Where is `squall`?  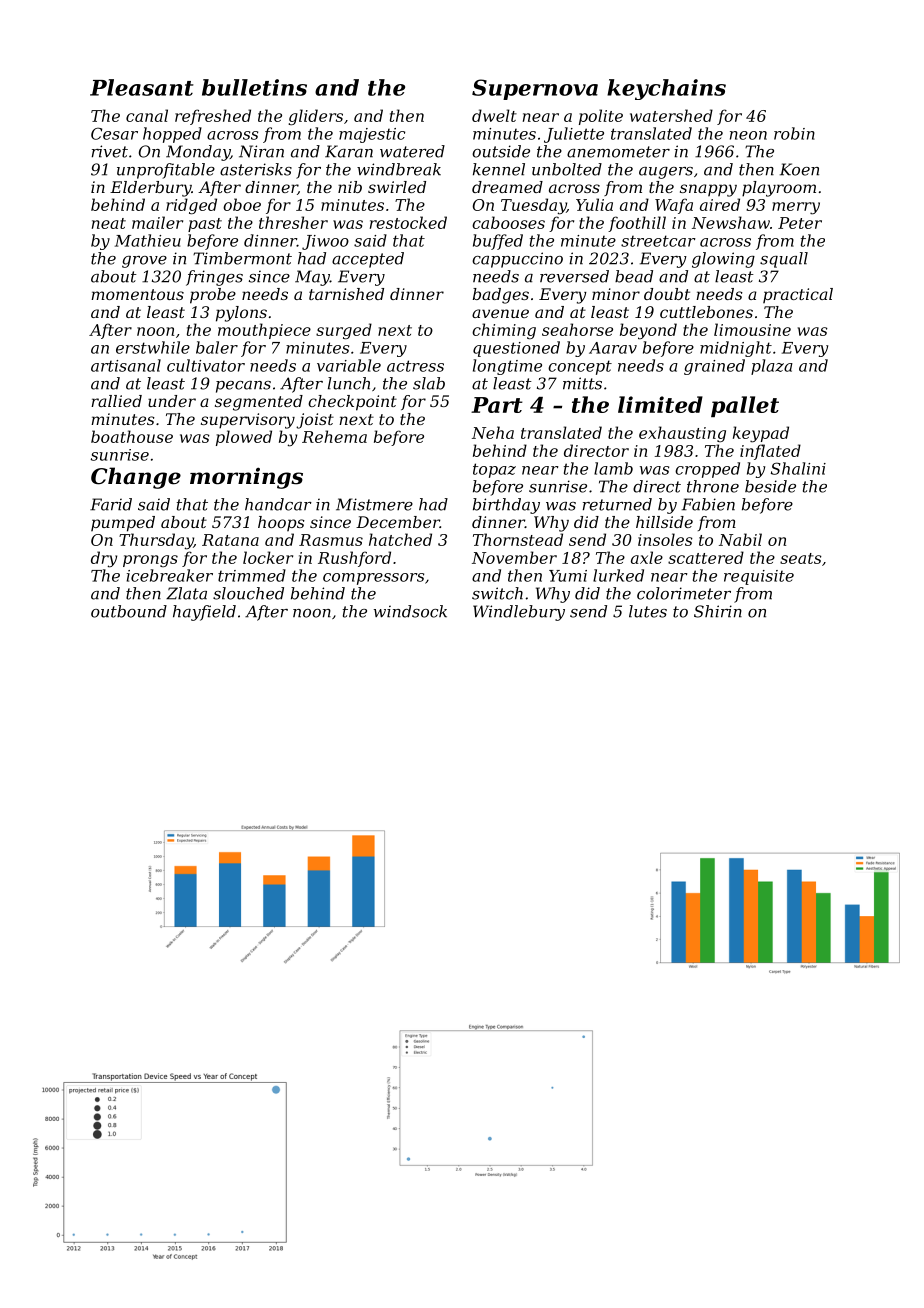 squall is located at coordinates (784, 260).
